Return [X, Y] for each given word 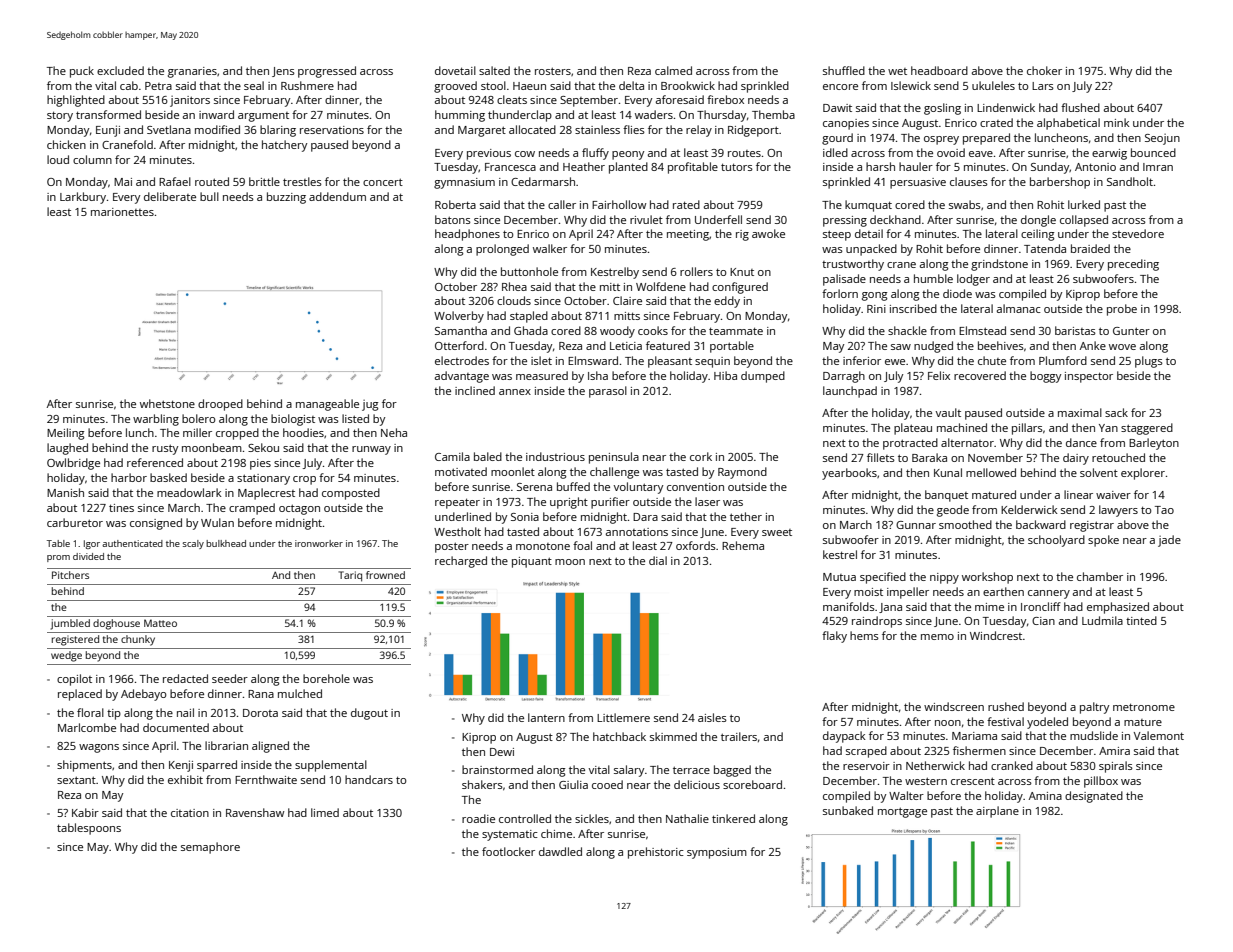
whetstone [167, 403]
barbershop [1060, 183]
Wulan [217, 522]
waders [654, 114]
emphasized [1118, 608]
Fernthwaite [266, 779]
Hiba [725, 375]
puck [82, 72]
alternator [967, 442]
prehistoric [656, 853]
